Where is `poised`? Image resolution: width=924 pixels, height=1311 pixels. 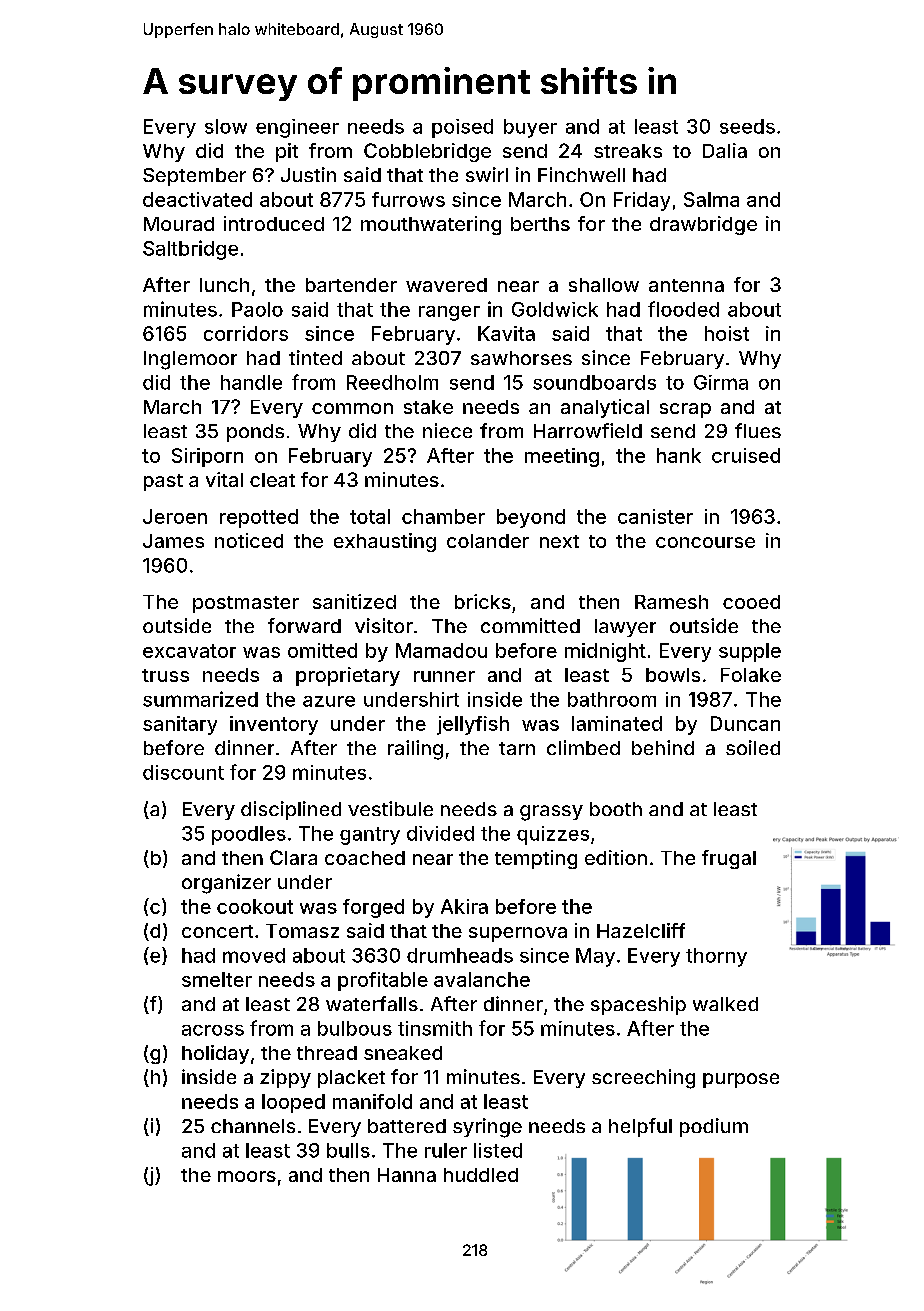
poised is located at coordinates (462, 128).
